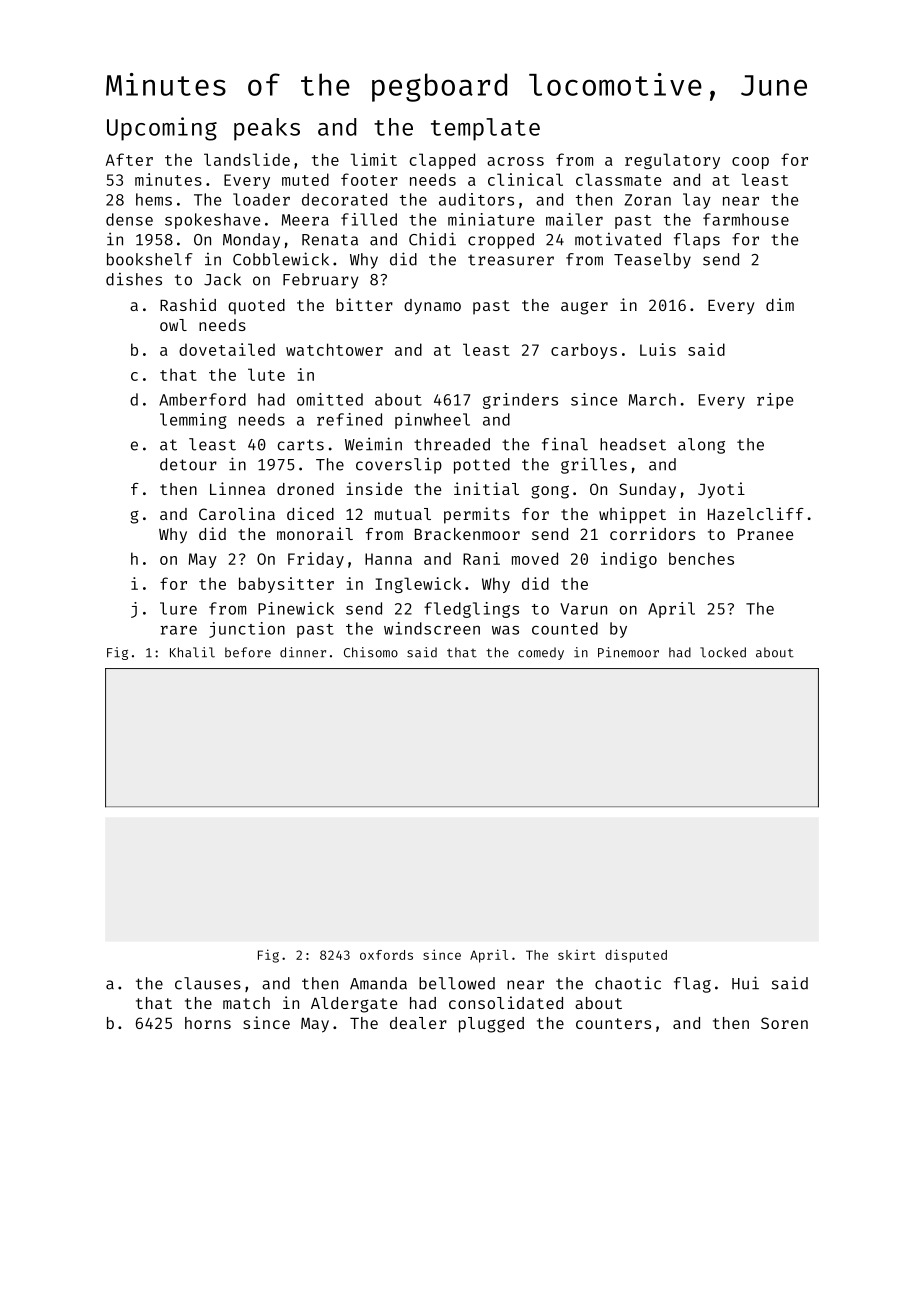  Describe the element at coordinates (723, 652) in the image. I see `locked` at that location.
